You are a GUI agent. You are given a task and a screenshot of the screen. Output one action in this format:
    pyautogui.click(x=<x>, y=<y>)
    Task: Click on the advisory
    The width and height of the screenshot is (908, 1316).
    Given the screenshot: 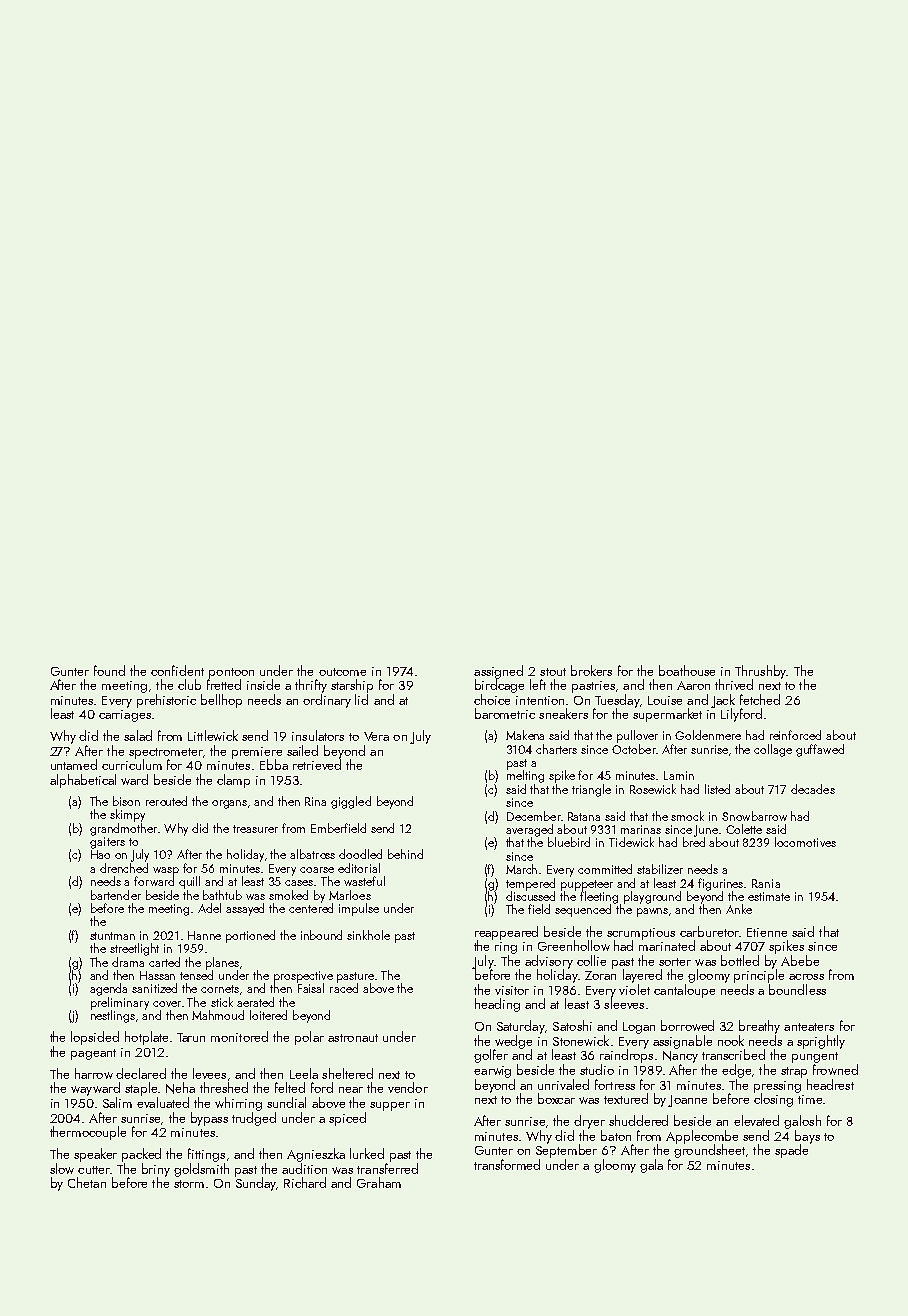 What is the action you would take?
    pyautogui.click(x=549, y=962)
